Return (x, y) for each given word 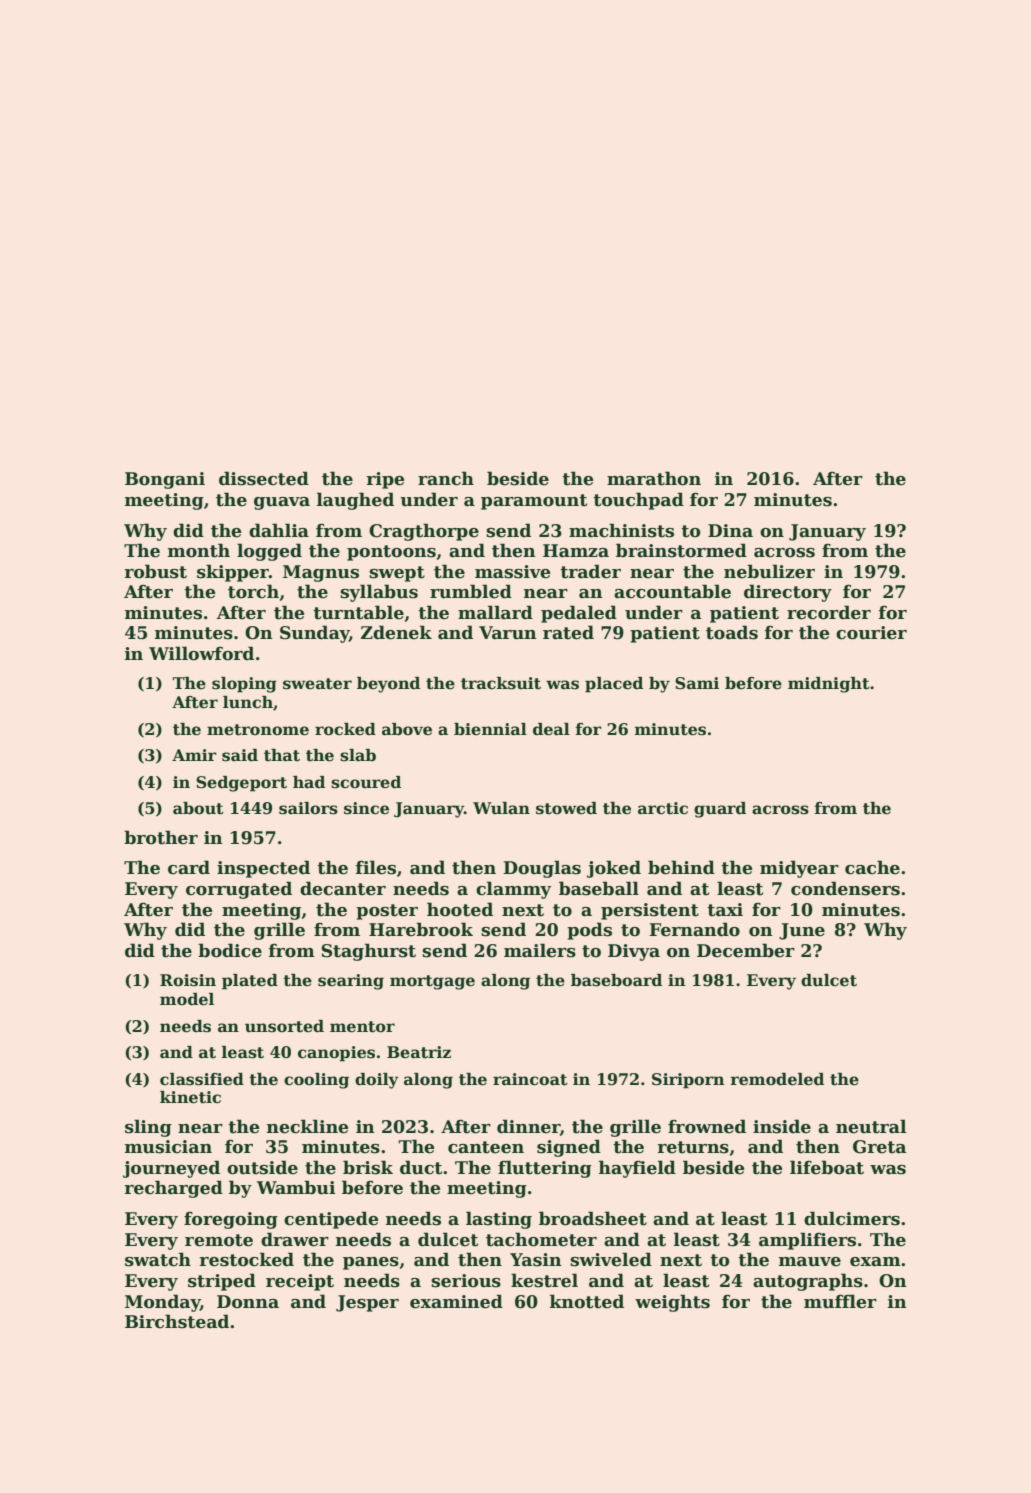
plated (250, 982)
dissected (264, 478)
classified (202, 1079)
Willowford (201, 653)
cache (872, 867)
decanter (343, 888)
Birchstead (177, 1321)
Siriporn (688, 1081)
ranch (446, 478)
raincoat (530, 1079)
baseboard (616, 980)
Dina (730, 531)
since (366, 808)
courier (871, 633)
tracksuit (501, 683)
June (802, 931)
